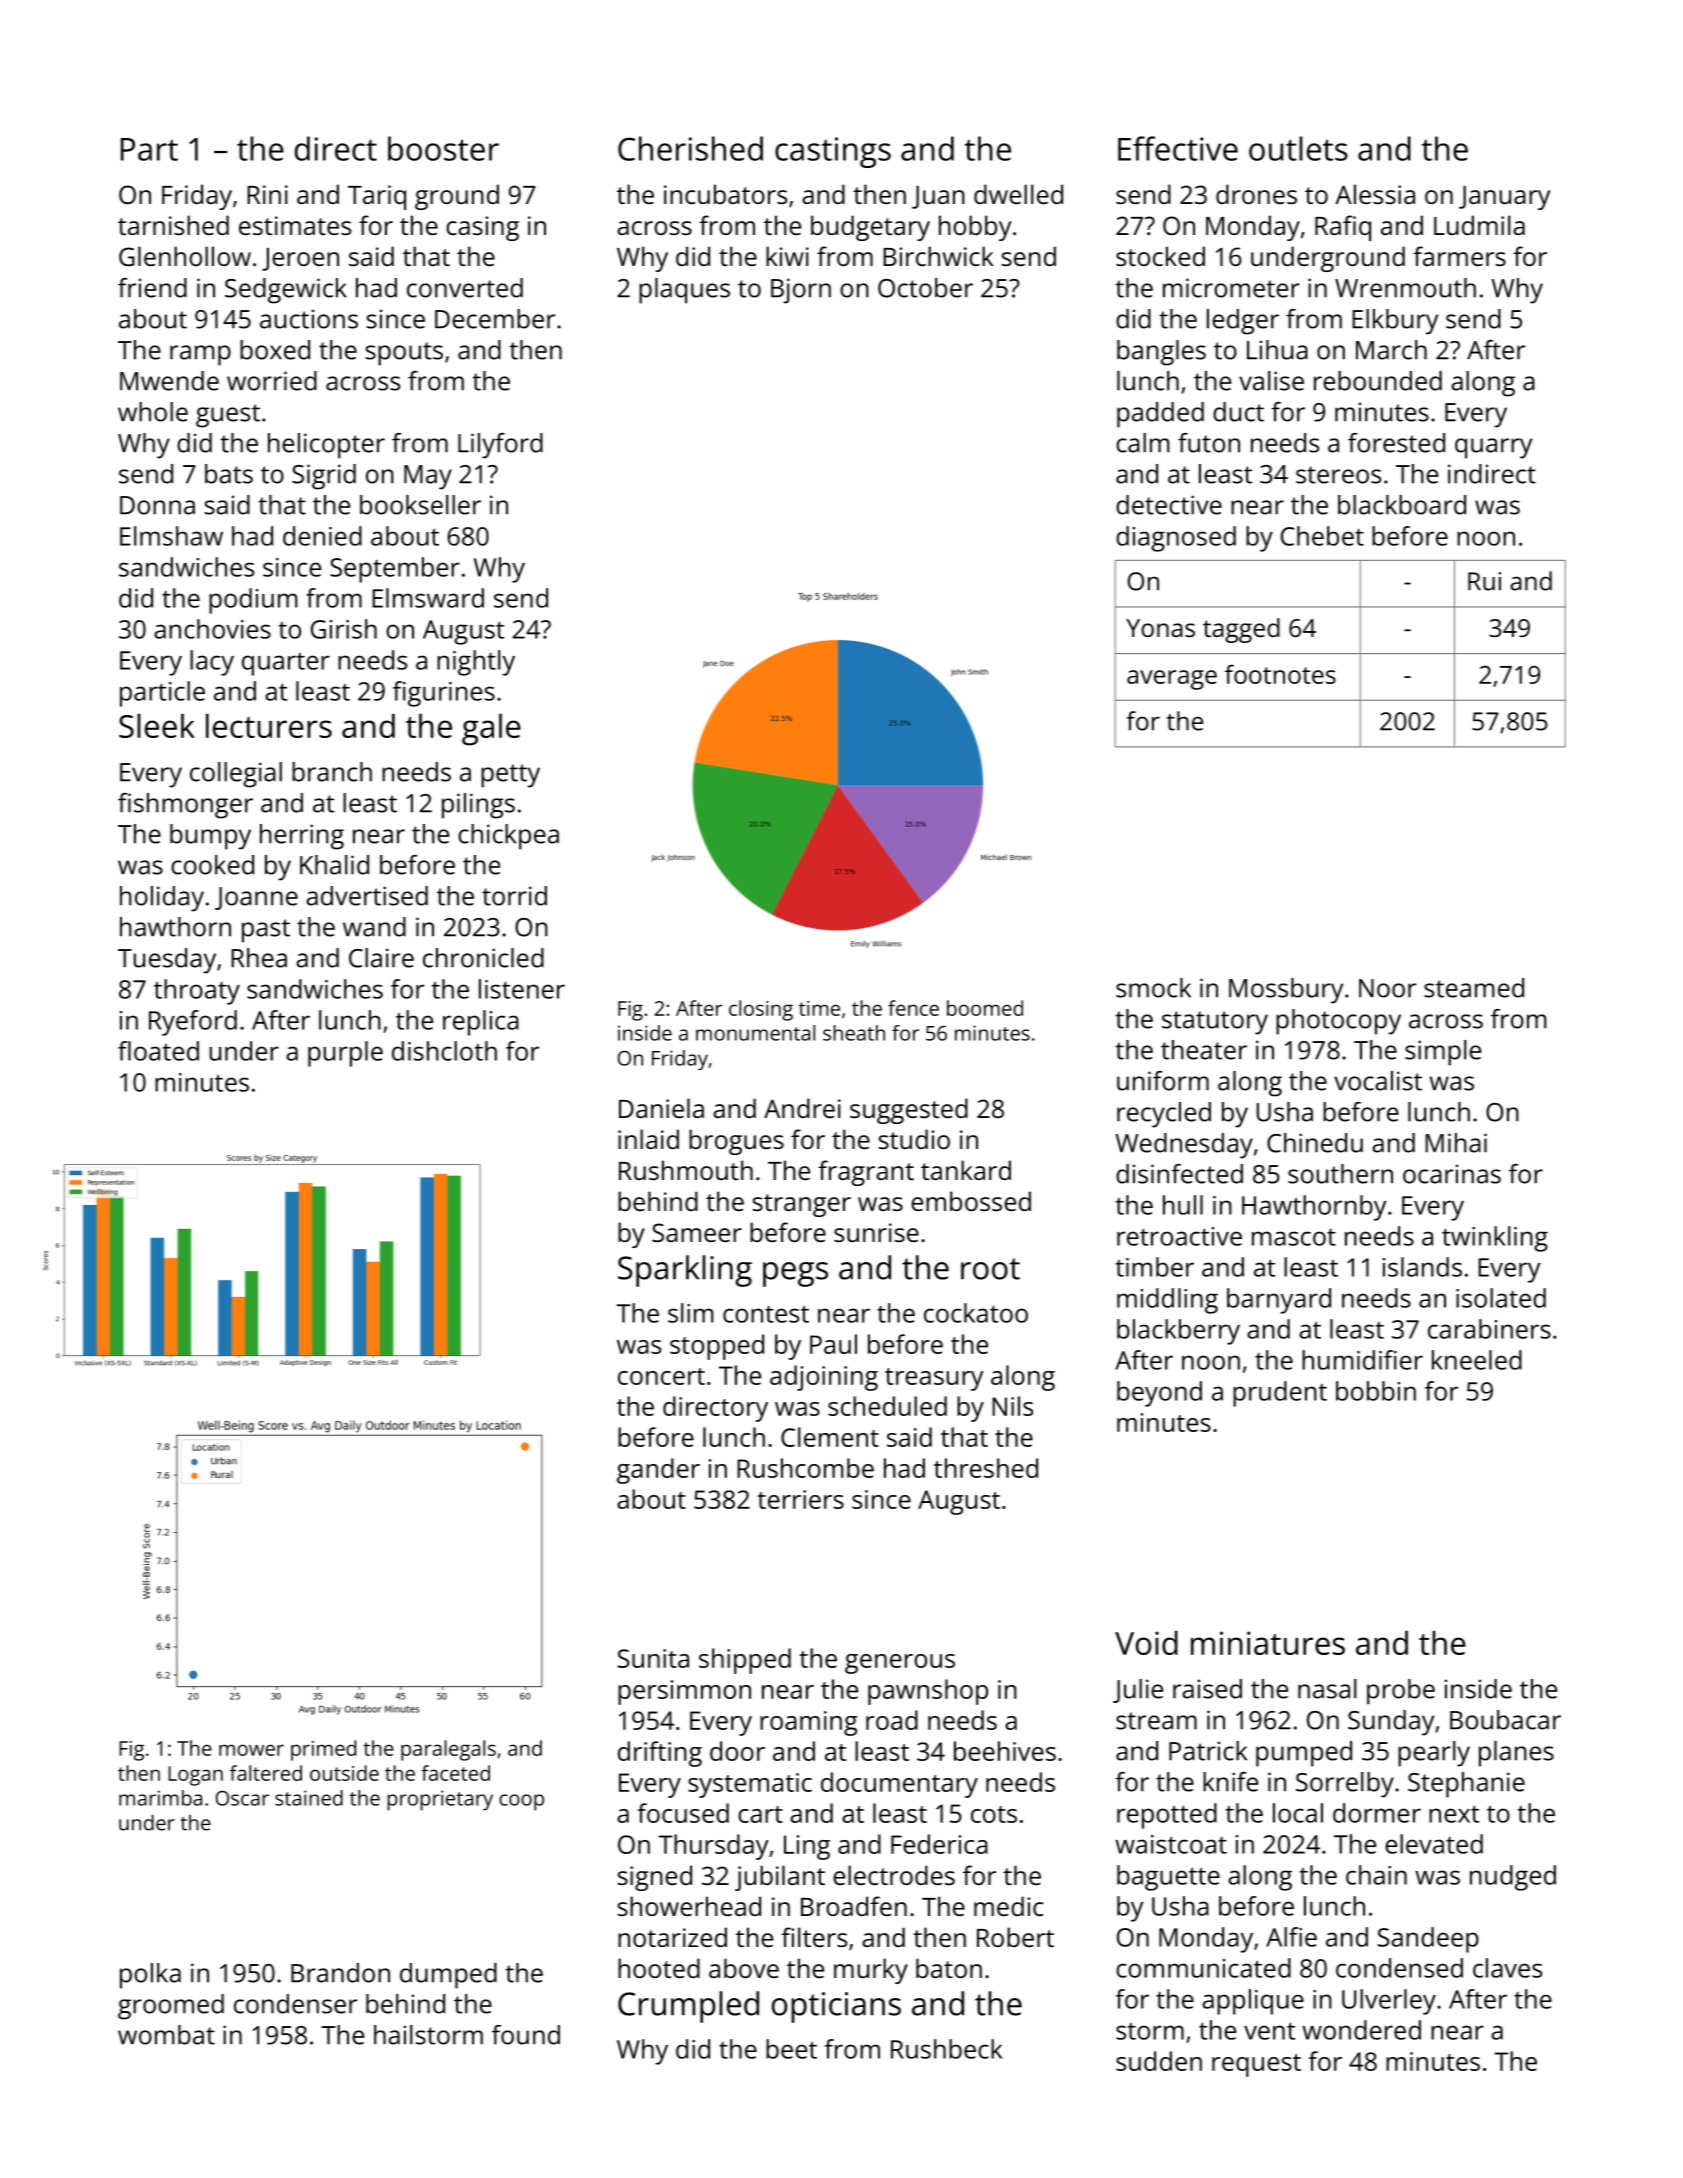 The width and height of the page is (1683, 2178). I want to click on steamed, so click(1474, 988).
